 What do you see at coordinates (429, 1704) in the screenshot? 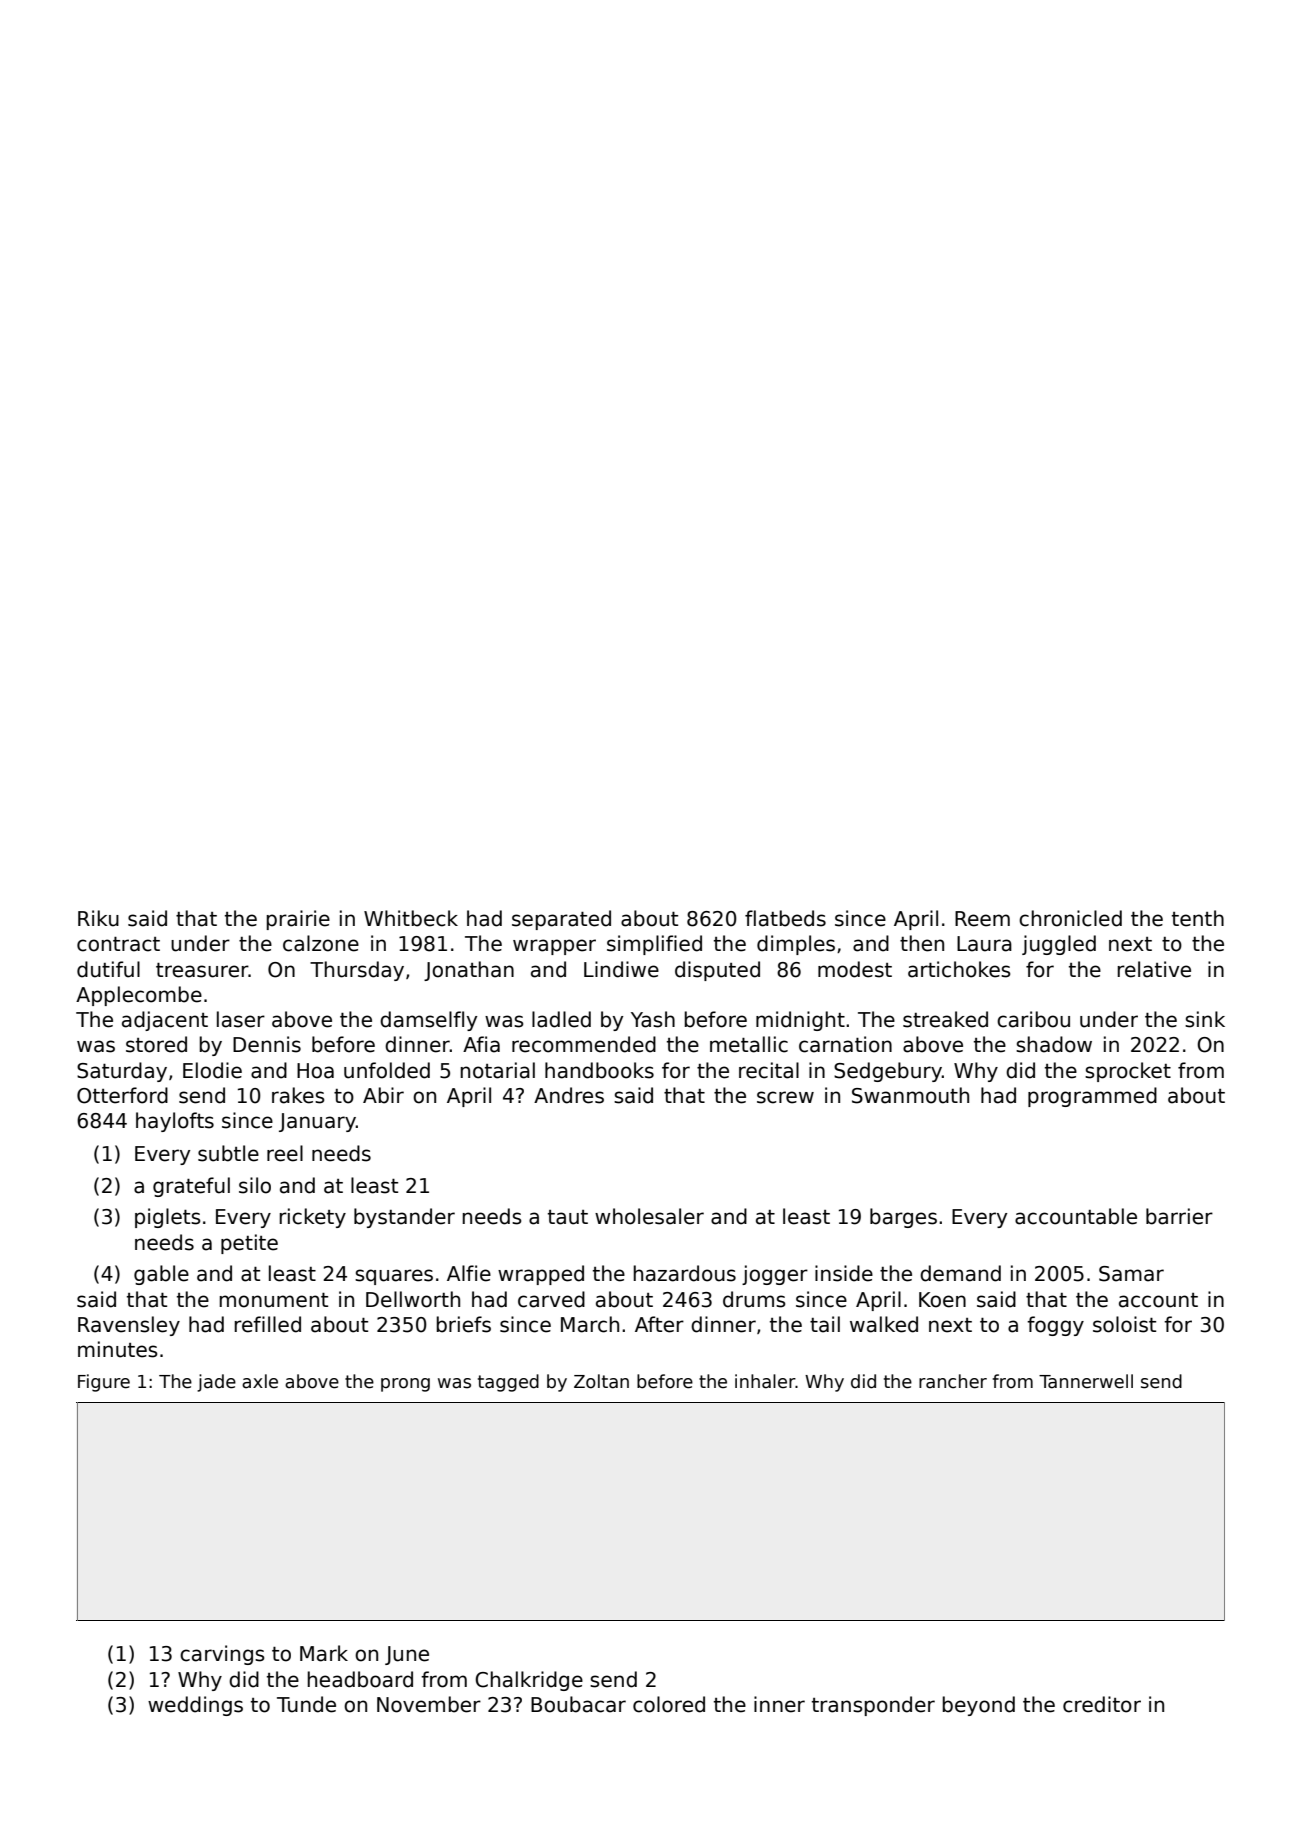
I see `November` at bounding box center [429, 1704].
